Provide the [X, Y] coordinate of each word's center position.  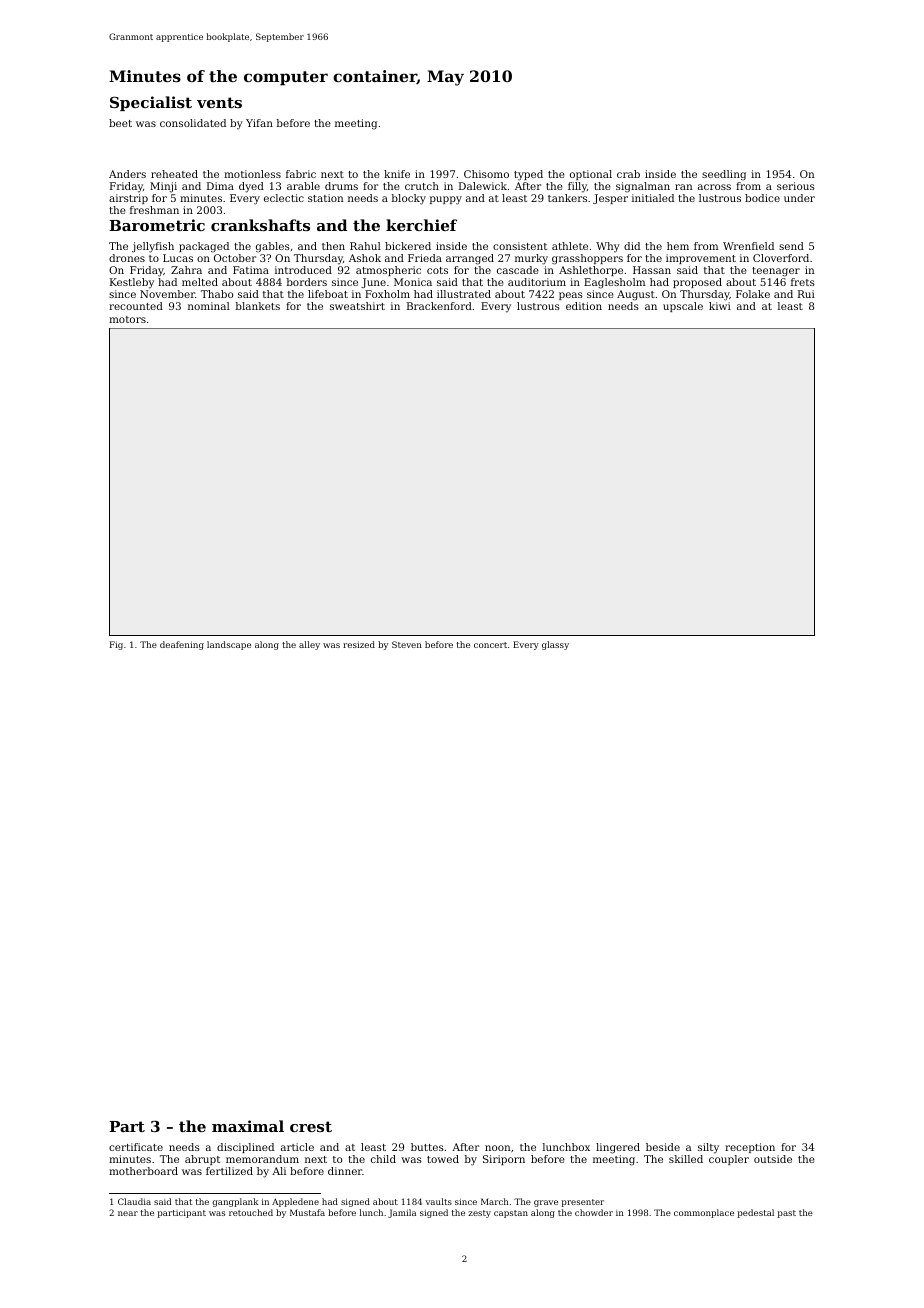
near [128, 1213]
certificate [136, 1147]
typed [528, 175]
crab [628, 174]
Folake [753, 294]
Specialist [151, 103]
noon [497, 1148]
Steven [407, 644]
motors [127, 319]
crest [311, 1126]
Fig [116, 645]
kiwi [720, 306]
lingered [618, 1148]
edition [584, 306]
